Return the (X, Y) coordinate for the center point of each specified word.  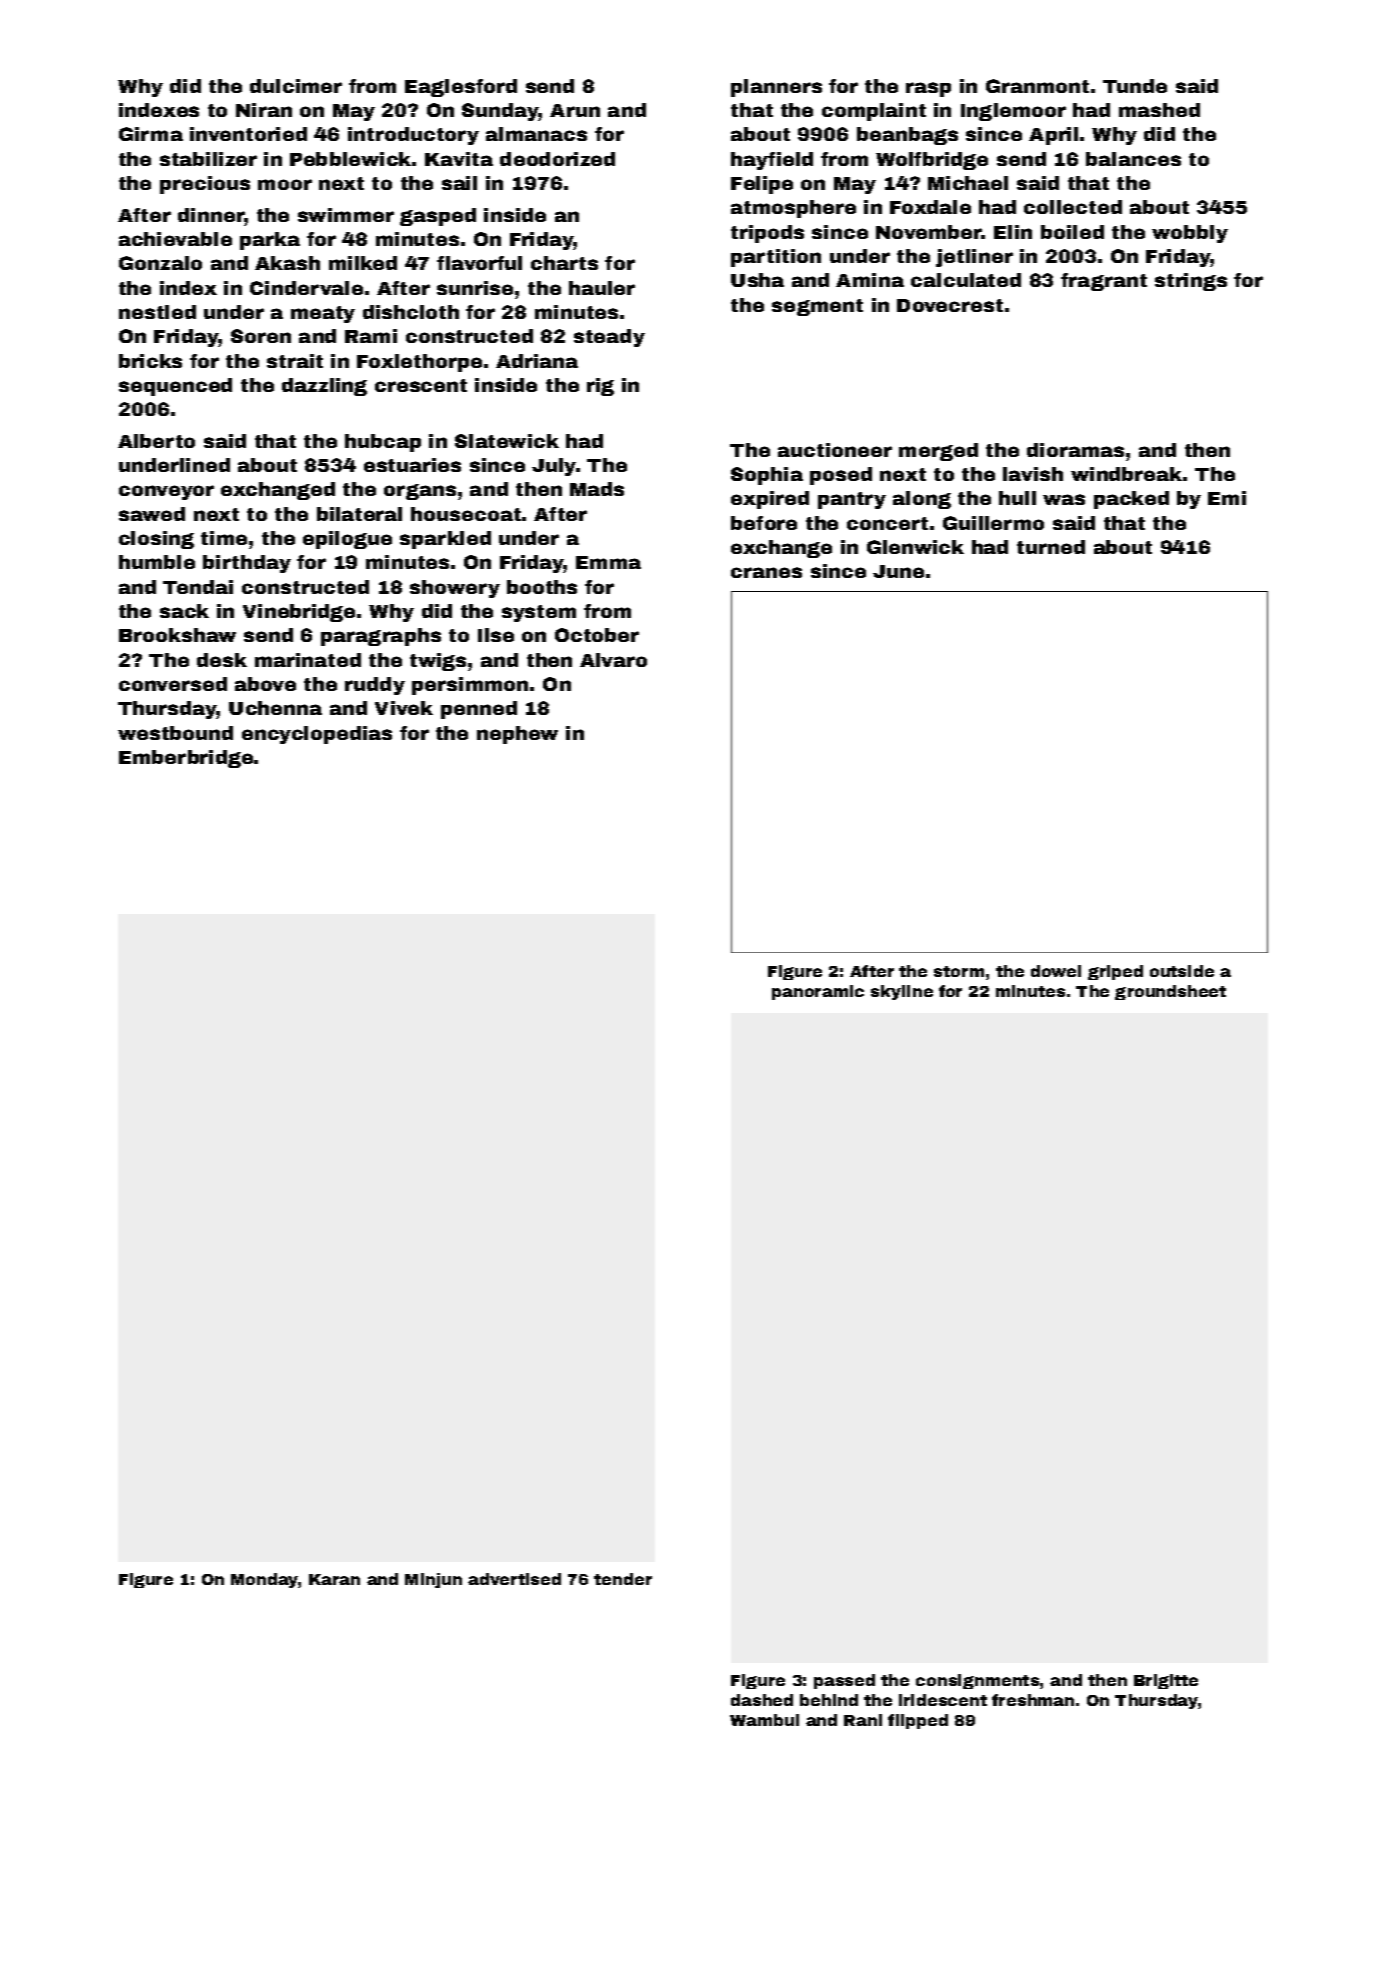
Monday (265, 1580)
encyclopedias (317, 735)
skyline (902, 992)
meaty (323, 314)
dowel (1056, 971)
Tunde (1135, 86)
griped (1115, 972)
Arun (575, 110)
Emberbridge (186, 759)
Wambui (764, 1720)
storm (959, 971)
